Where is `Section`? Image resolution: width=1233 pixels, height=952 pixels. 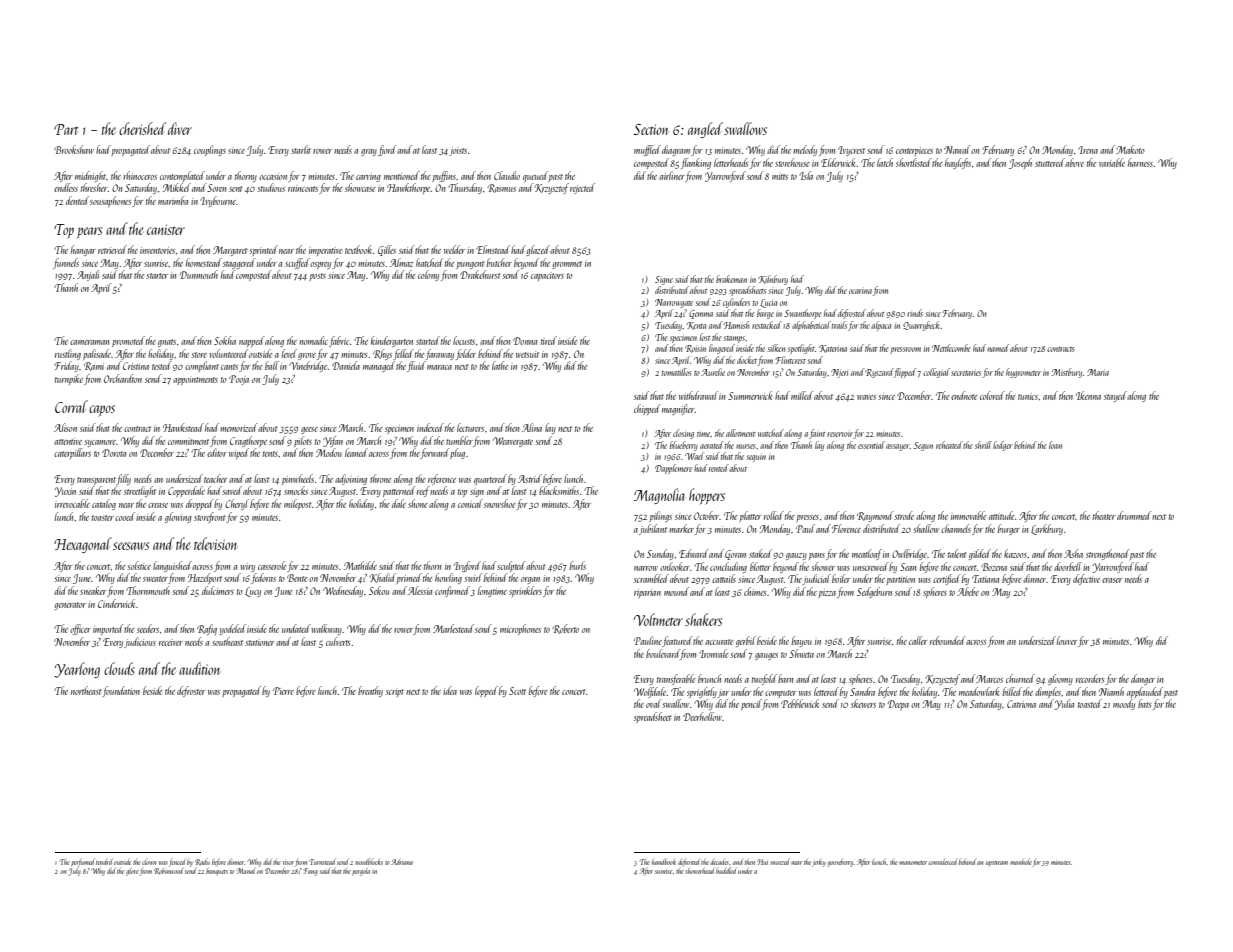 Section is located at coordinates (651, 129).
